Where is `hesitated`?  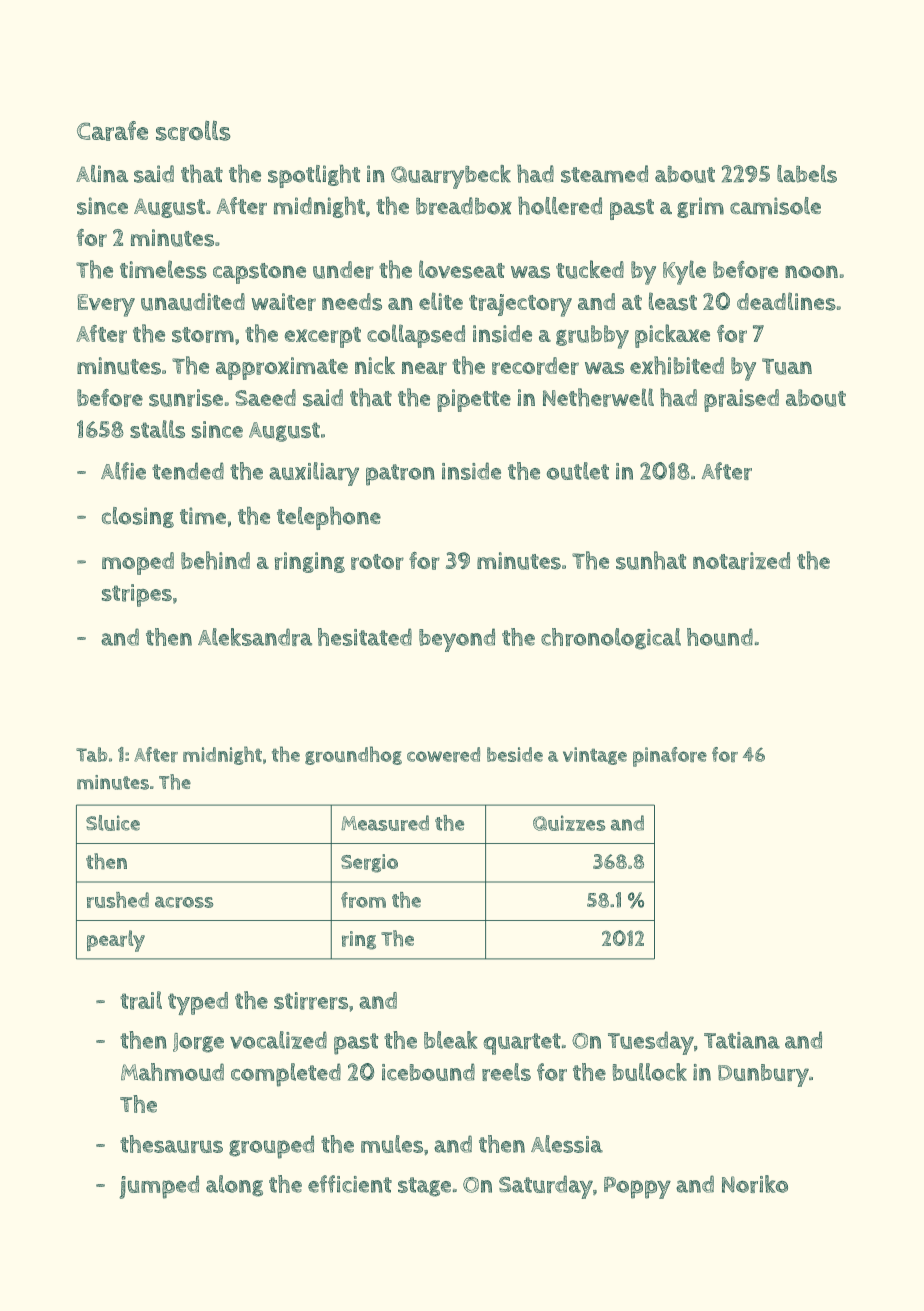 hesitated is located at coordinates (365, 637).
